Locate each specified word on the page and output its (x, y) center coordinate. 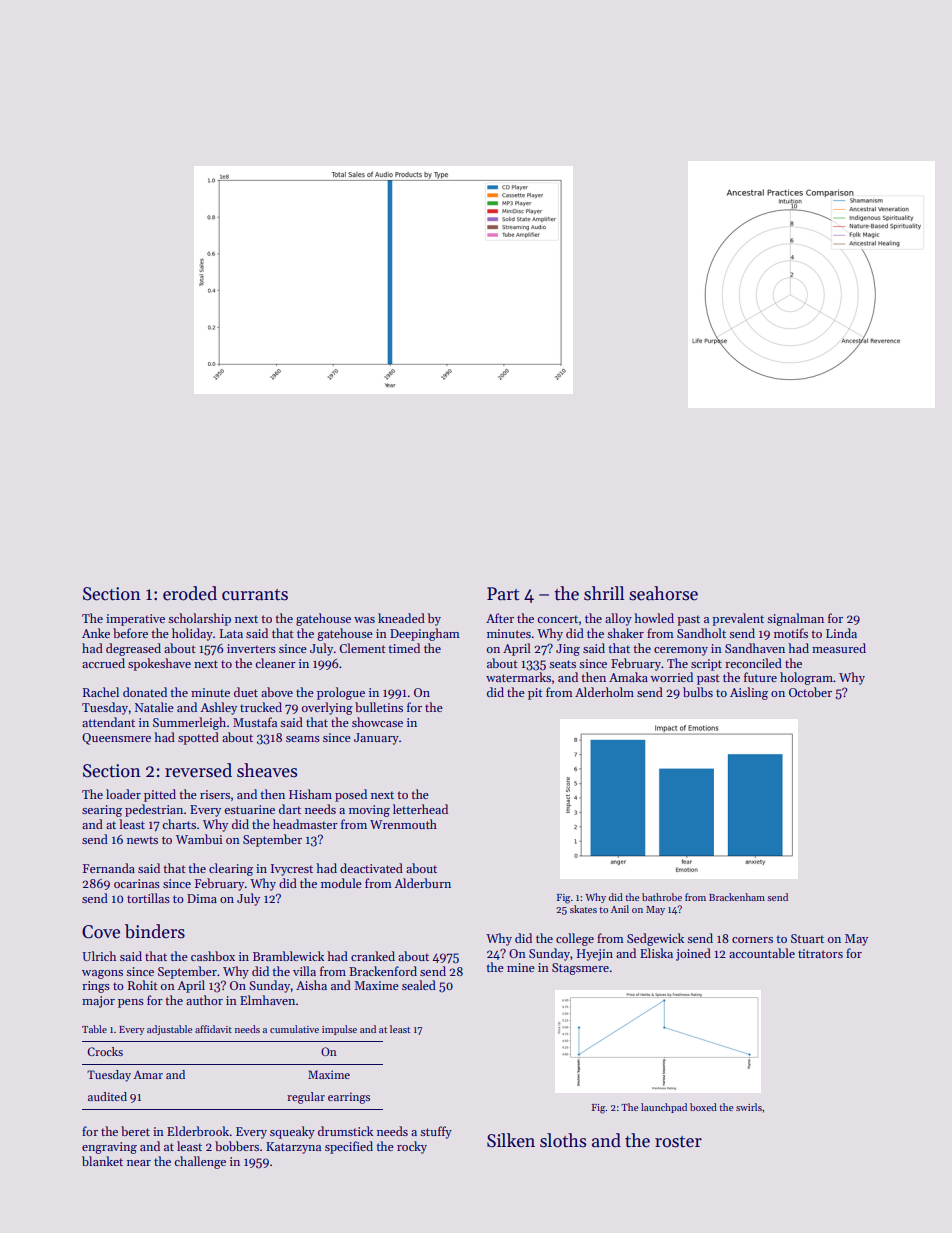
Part (503, 594)
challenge (200, 1162)
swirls (749, 1107)
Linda (841, 633)
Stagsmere (580, 969)
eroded (190, 593)
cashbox (213, 956)
